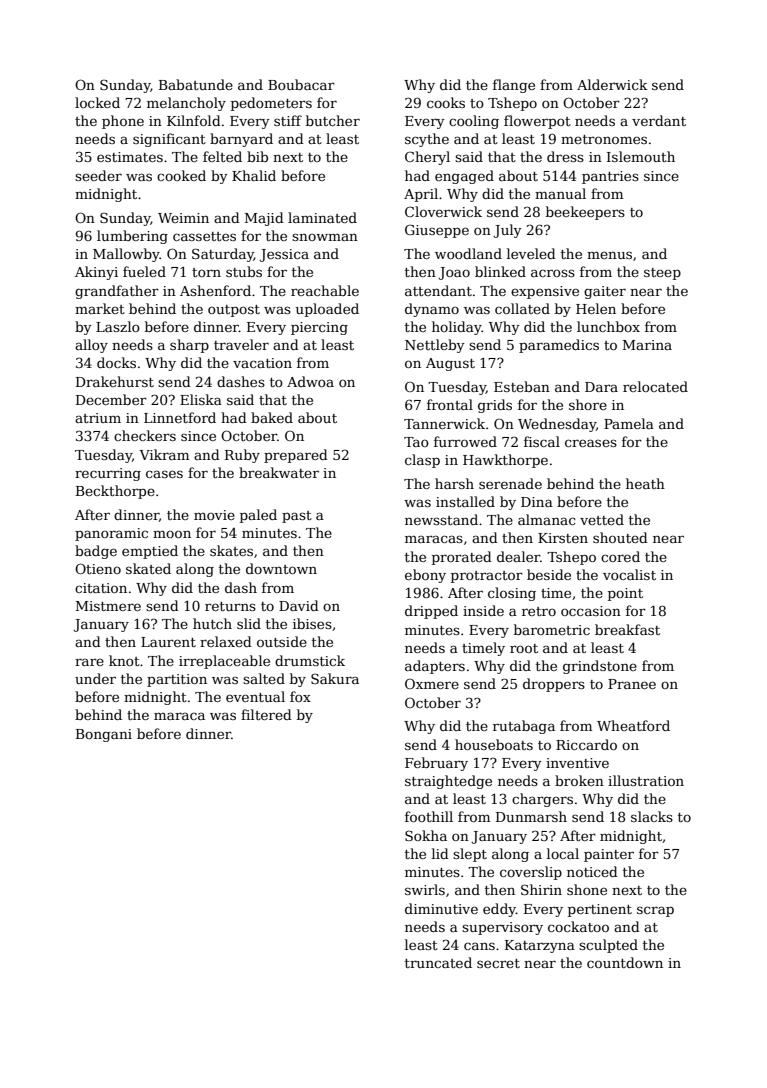 This screenshot has width=767, height=1088. What do you see at coordinates (612, 84) in the screenshot?
I see `Alderwick` at bounding box center [612, 84].
